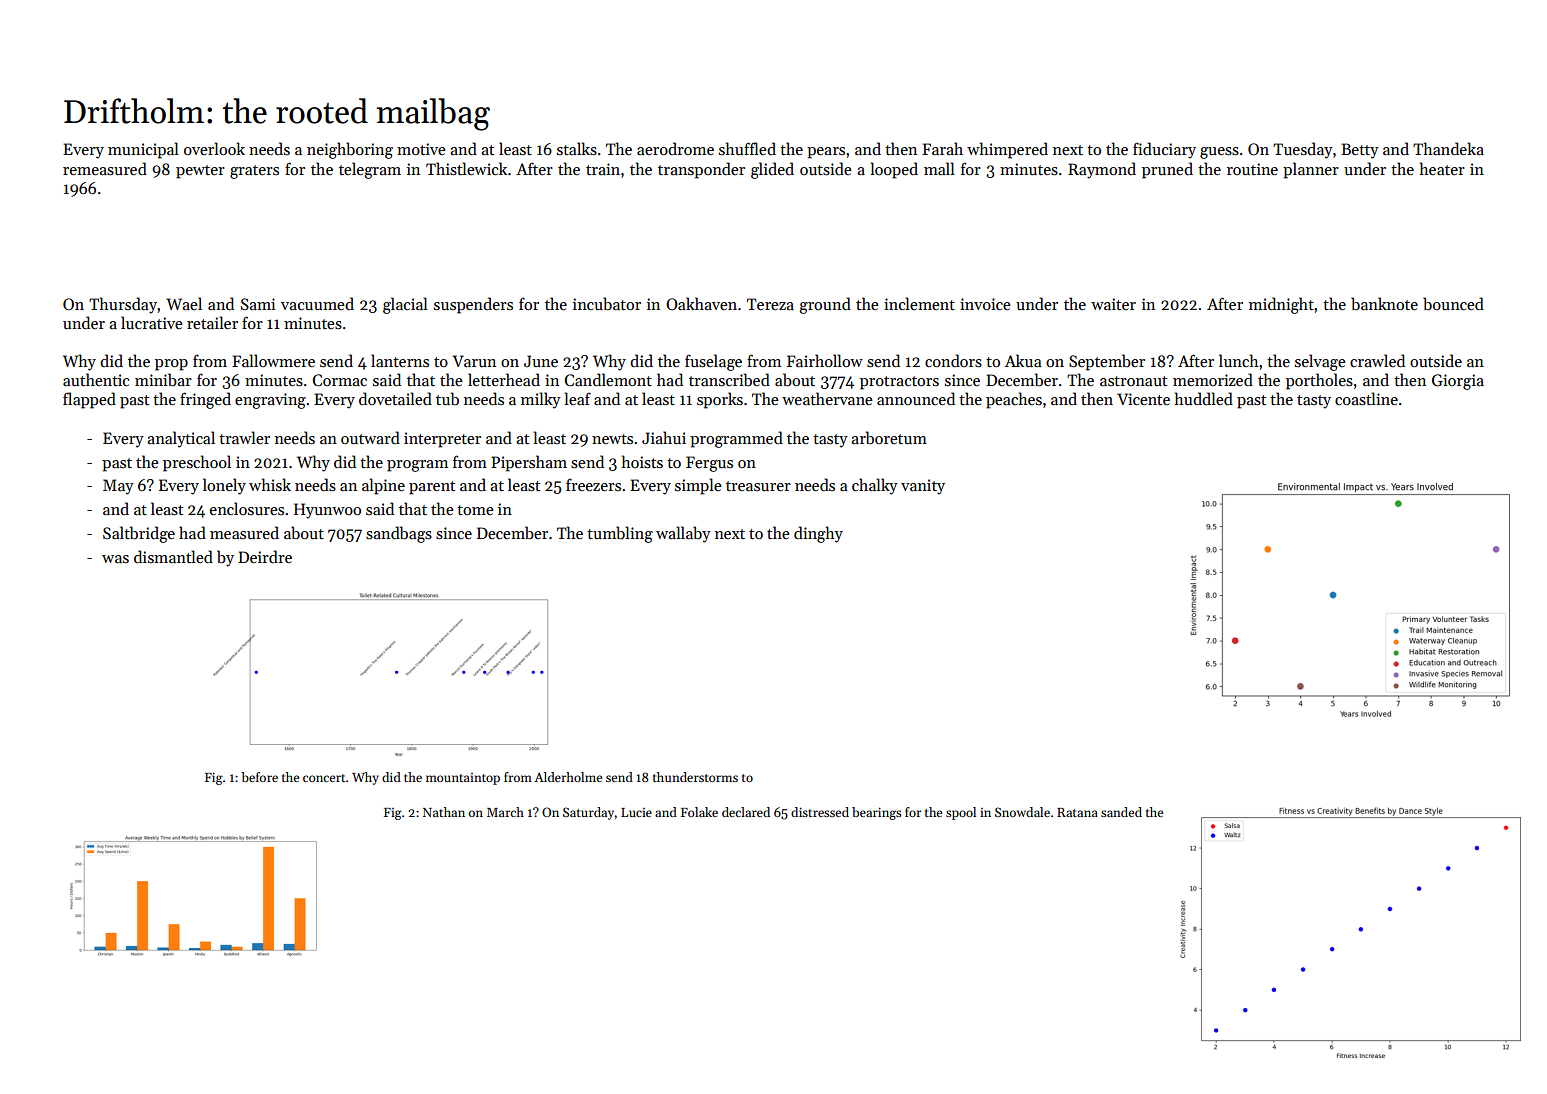 The image size is (1547, 1094). What do you see at coordinates (1121, 812) in the screenshot?
I see `sanded` at bounding box center [1121, 812].
